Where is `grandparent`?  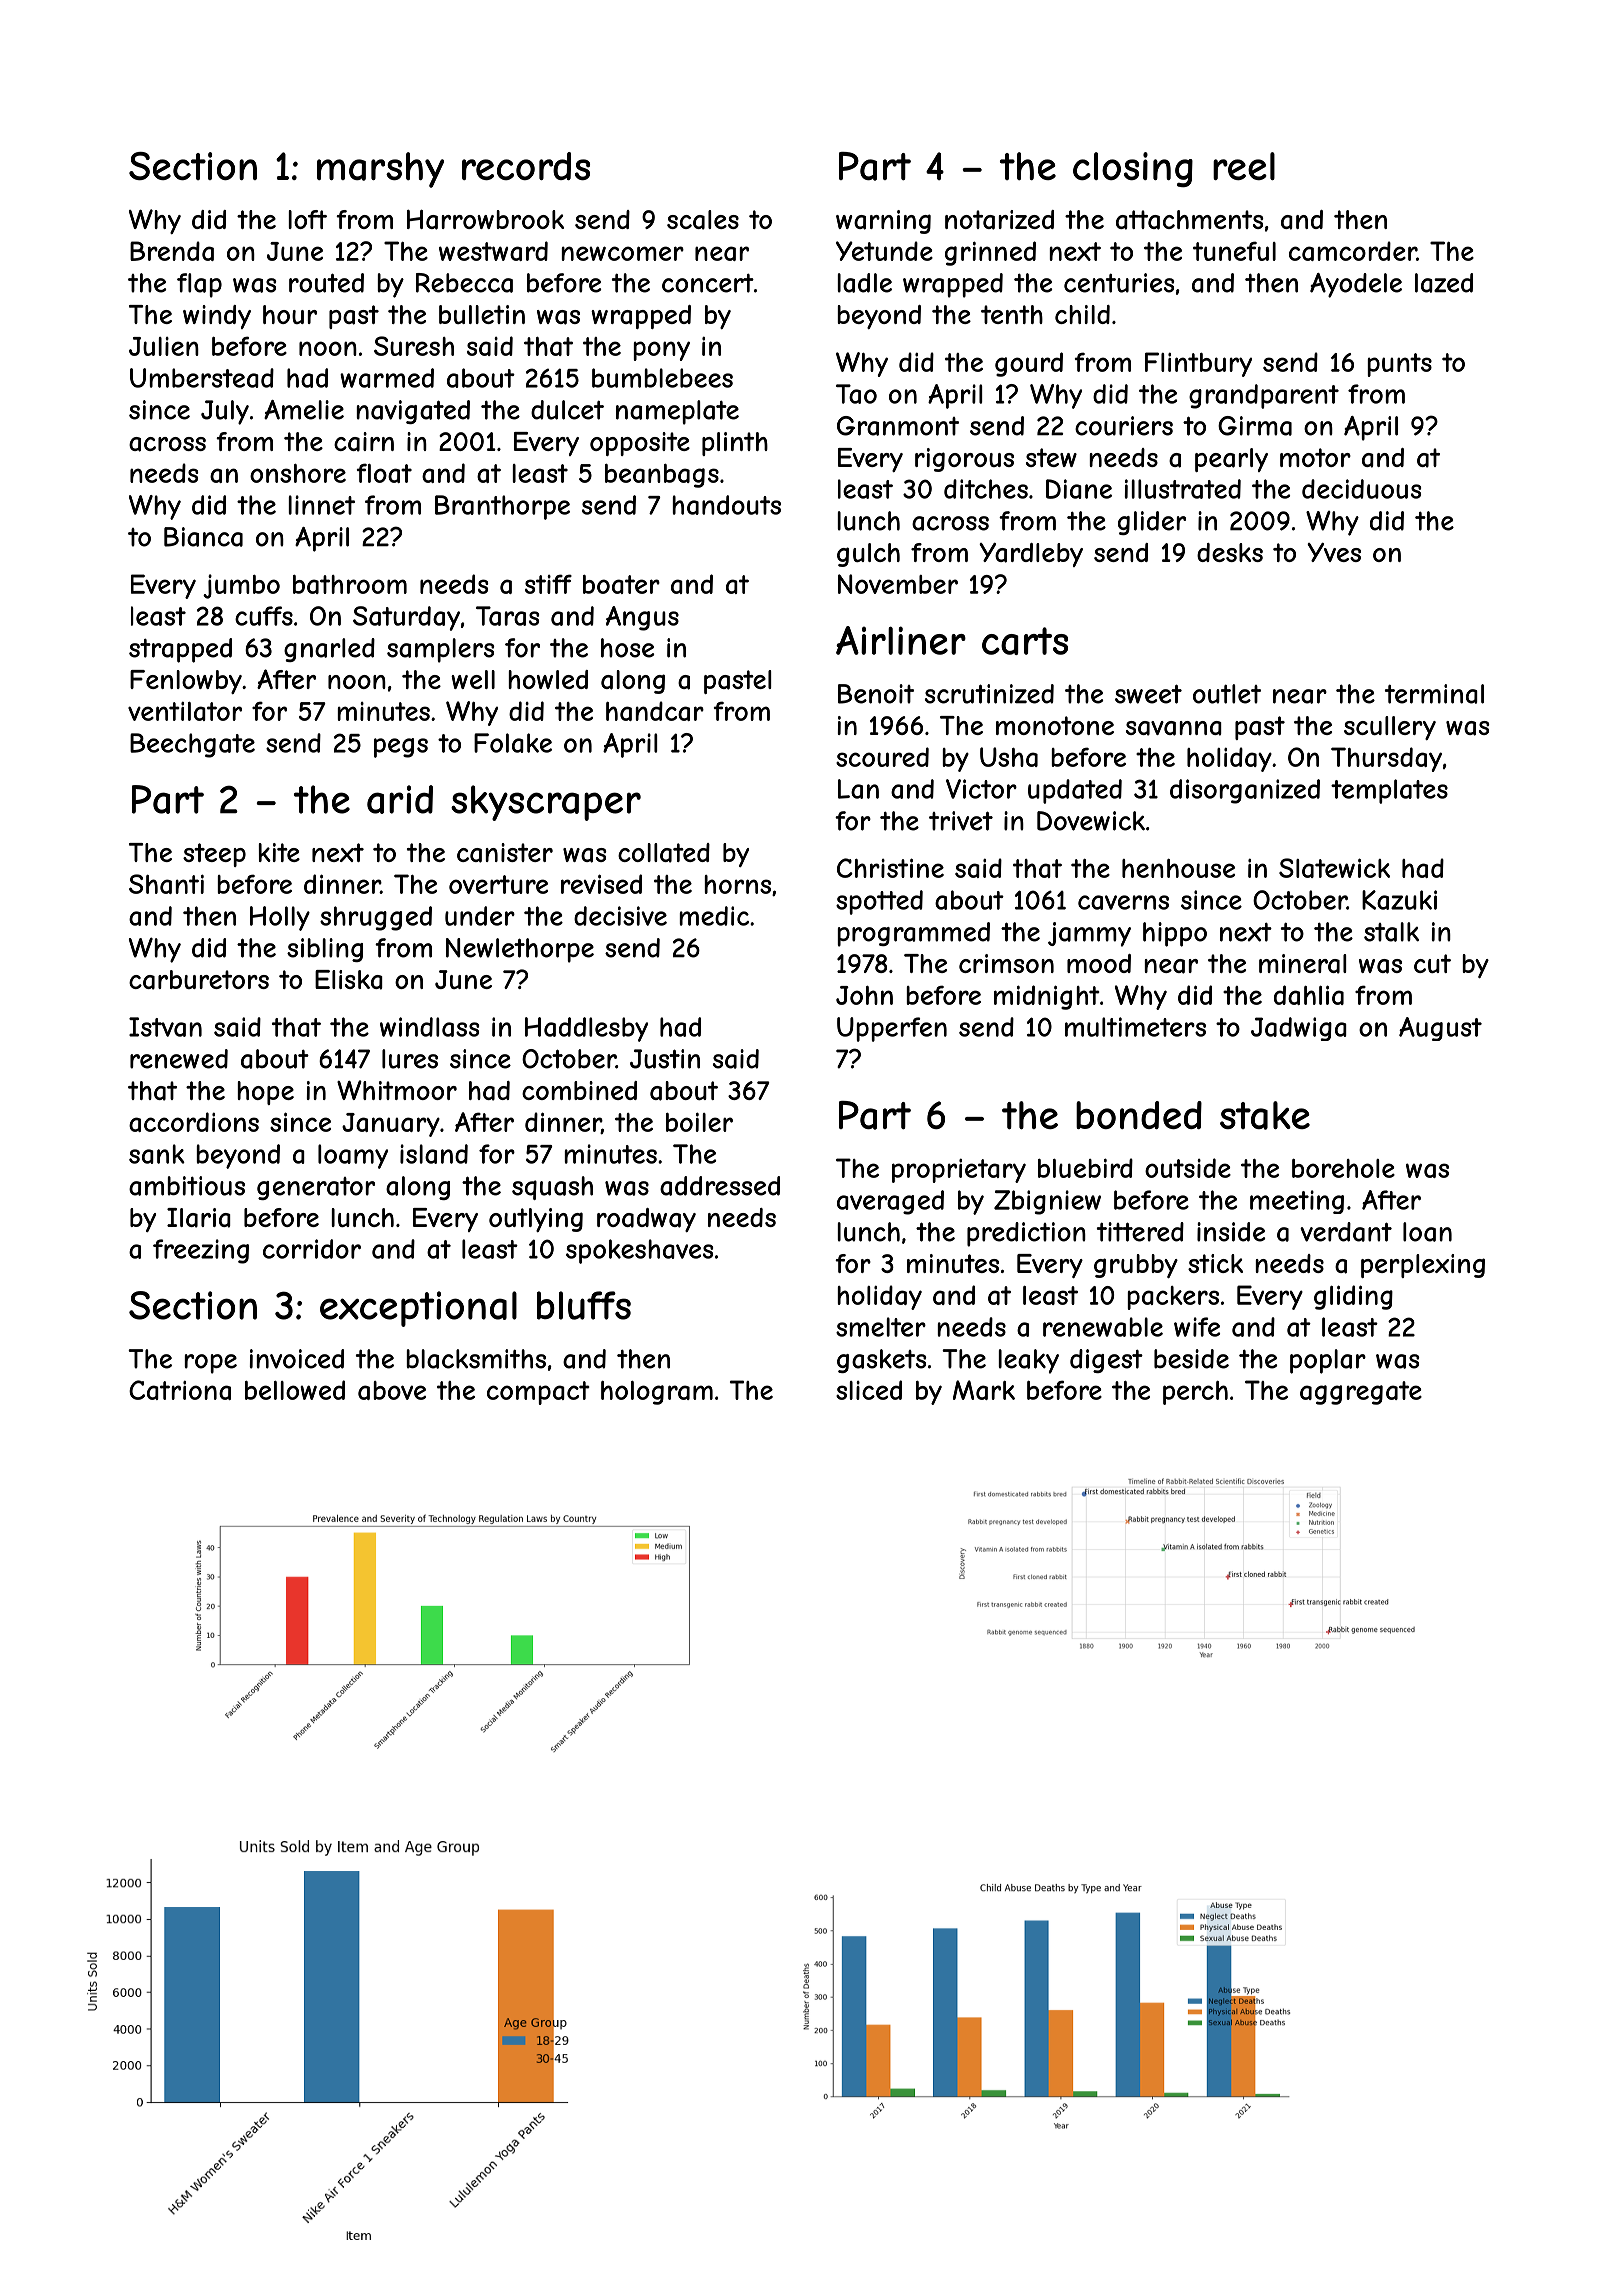 grandparent is located at coordinates (1264, 396).
